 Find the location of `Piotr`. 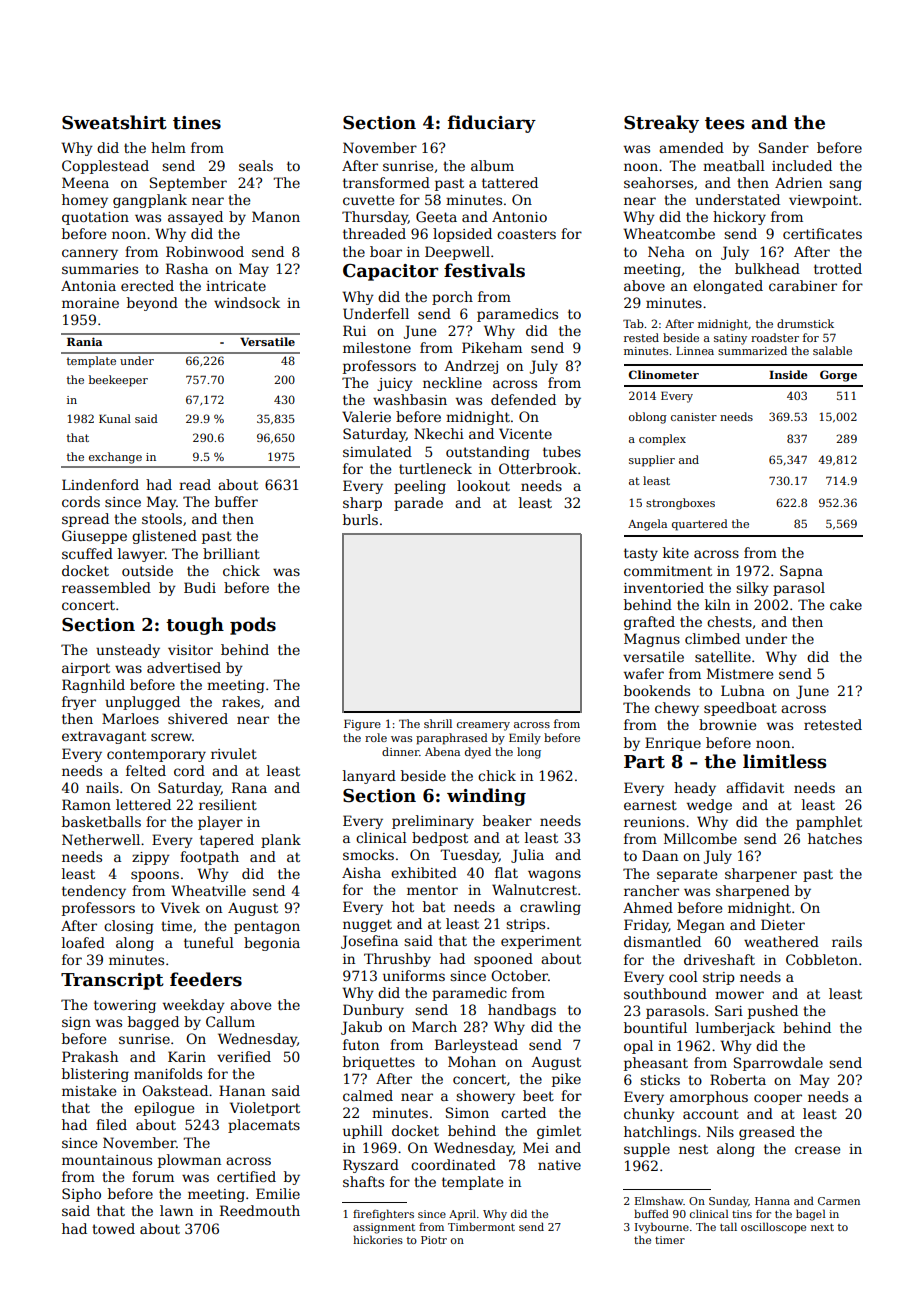

Piotr is located at coordinates (434, 1240).
